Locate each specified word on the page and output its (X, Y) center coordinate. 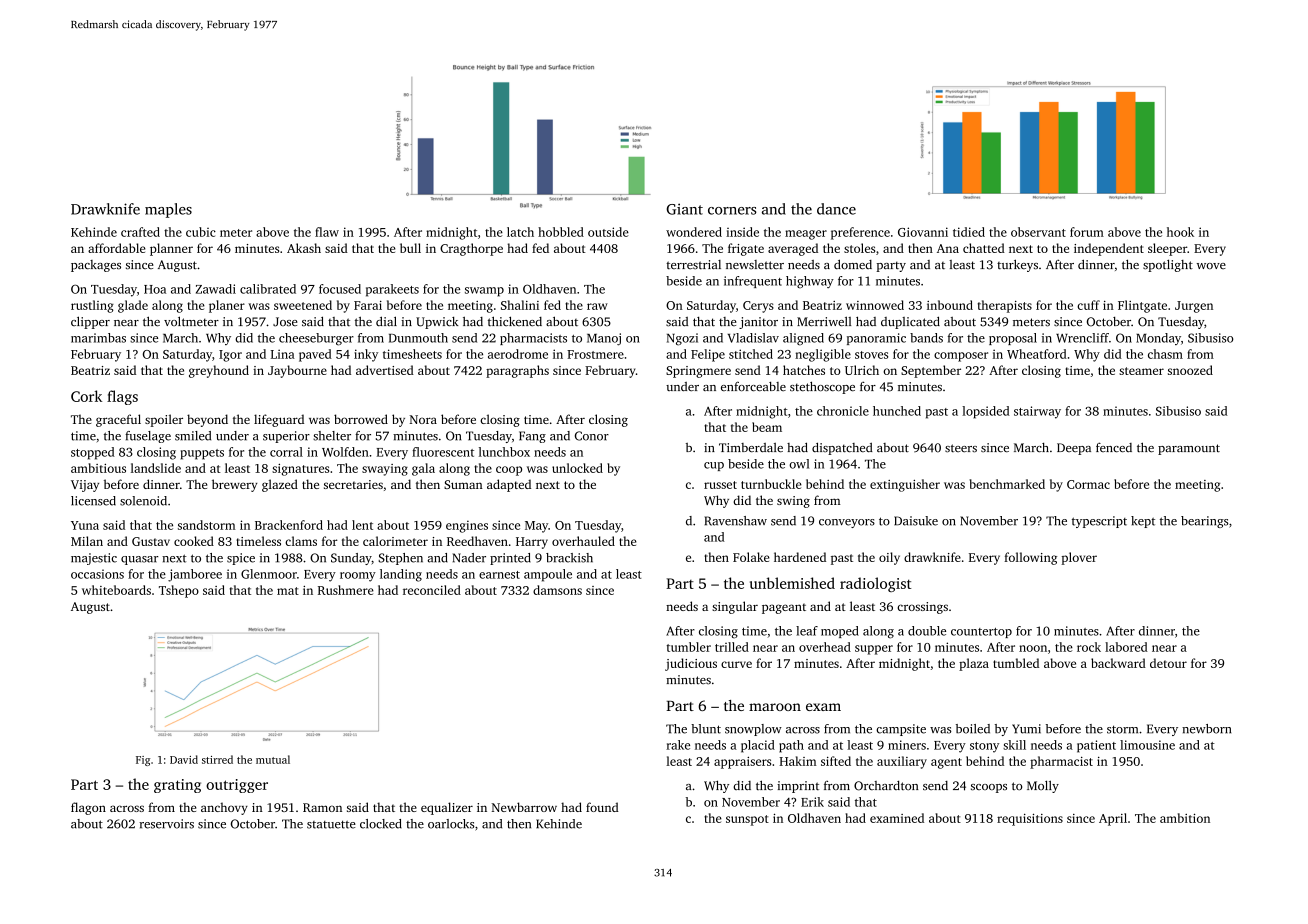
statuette (331, 824)
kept (1143, 522)
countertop (981, 633)
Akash (304, 248)
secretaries (353, 484)
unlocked (577, 468)
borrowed (361, 419)
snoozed (1190, 370)
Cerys (758, 307)
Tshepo (179, 591)
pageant (784, 608)
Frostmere (595, 354)
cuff (1088, 305)
